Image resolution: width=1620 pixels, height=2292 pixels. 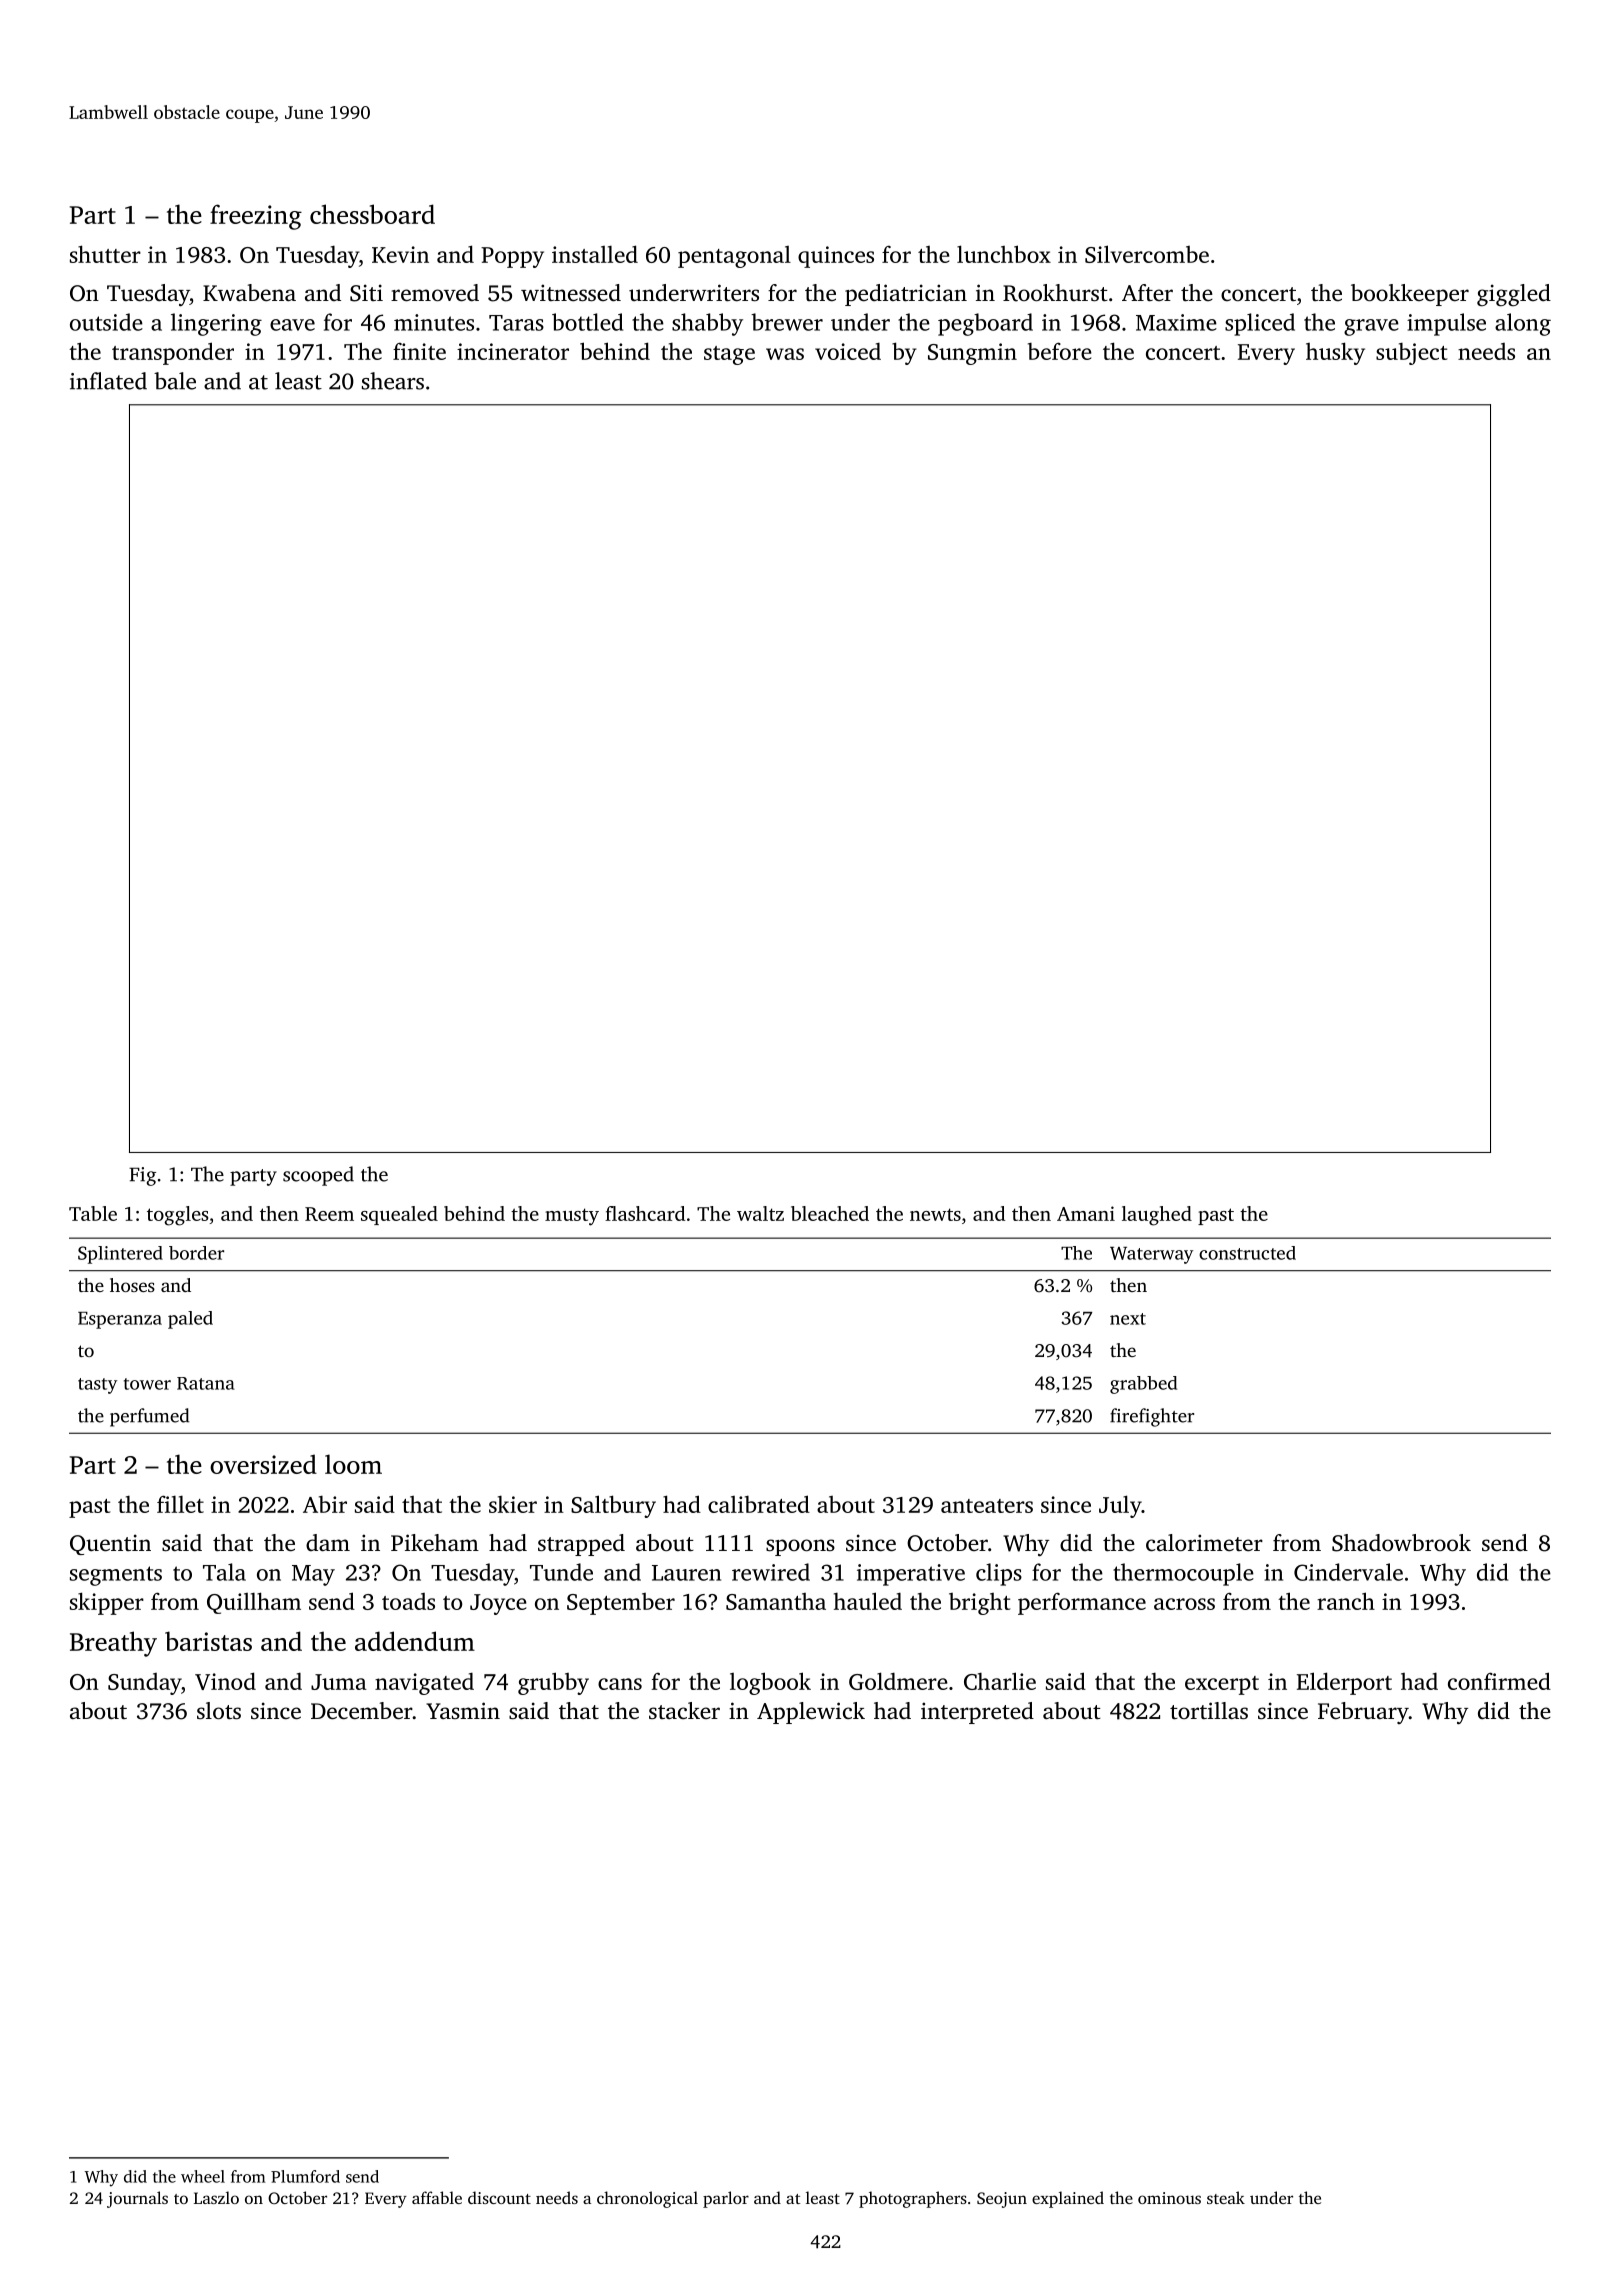 I want to click on Sungmin, so click(x=972, y=354).
